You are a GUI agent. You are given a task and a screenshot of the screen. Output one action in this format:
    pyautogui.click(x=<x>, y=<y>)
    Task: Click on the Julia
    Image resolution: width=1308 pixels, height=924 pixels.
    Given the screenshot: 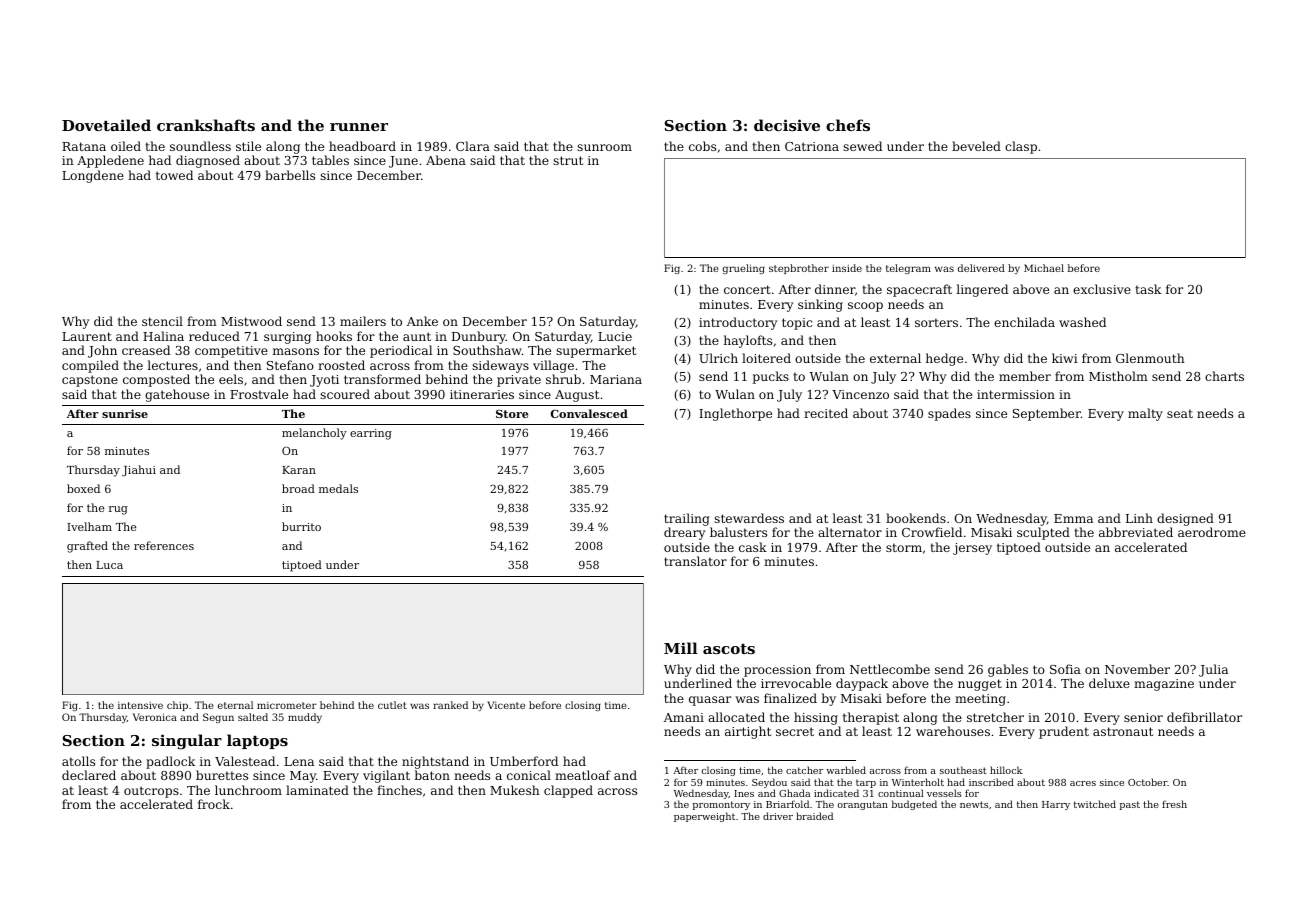 What is the action you would take?
    pyautogui.click(x=1213, y=670)
